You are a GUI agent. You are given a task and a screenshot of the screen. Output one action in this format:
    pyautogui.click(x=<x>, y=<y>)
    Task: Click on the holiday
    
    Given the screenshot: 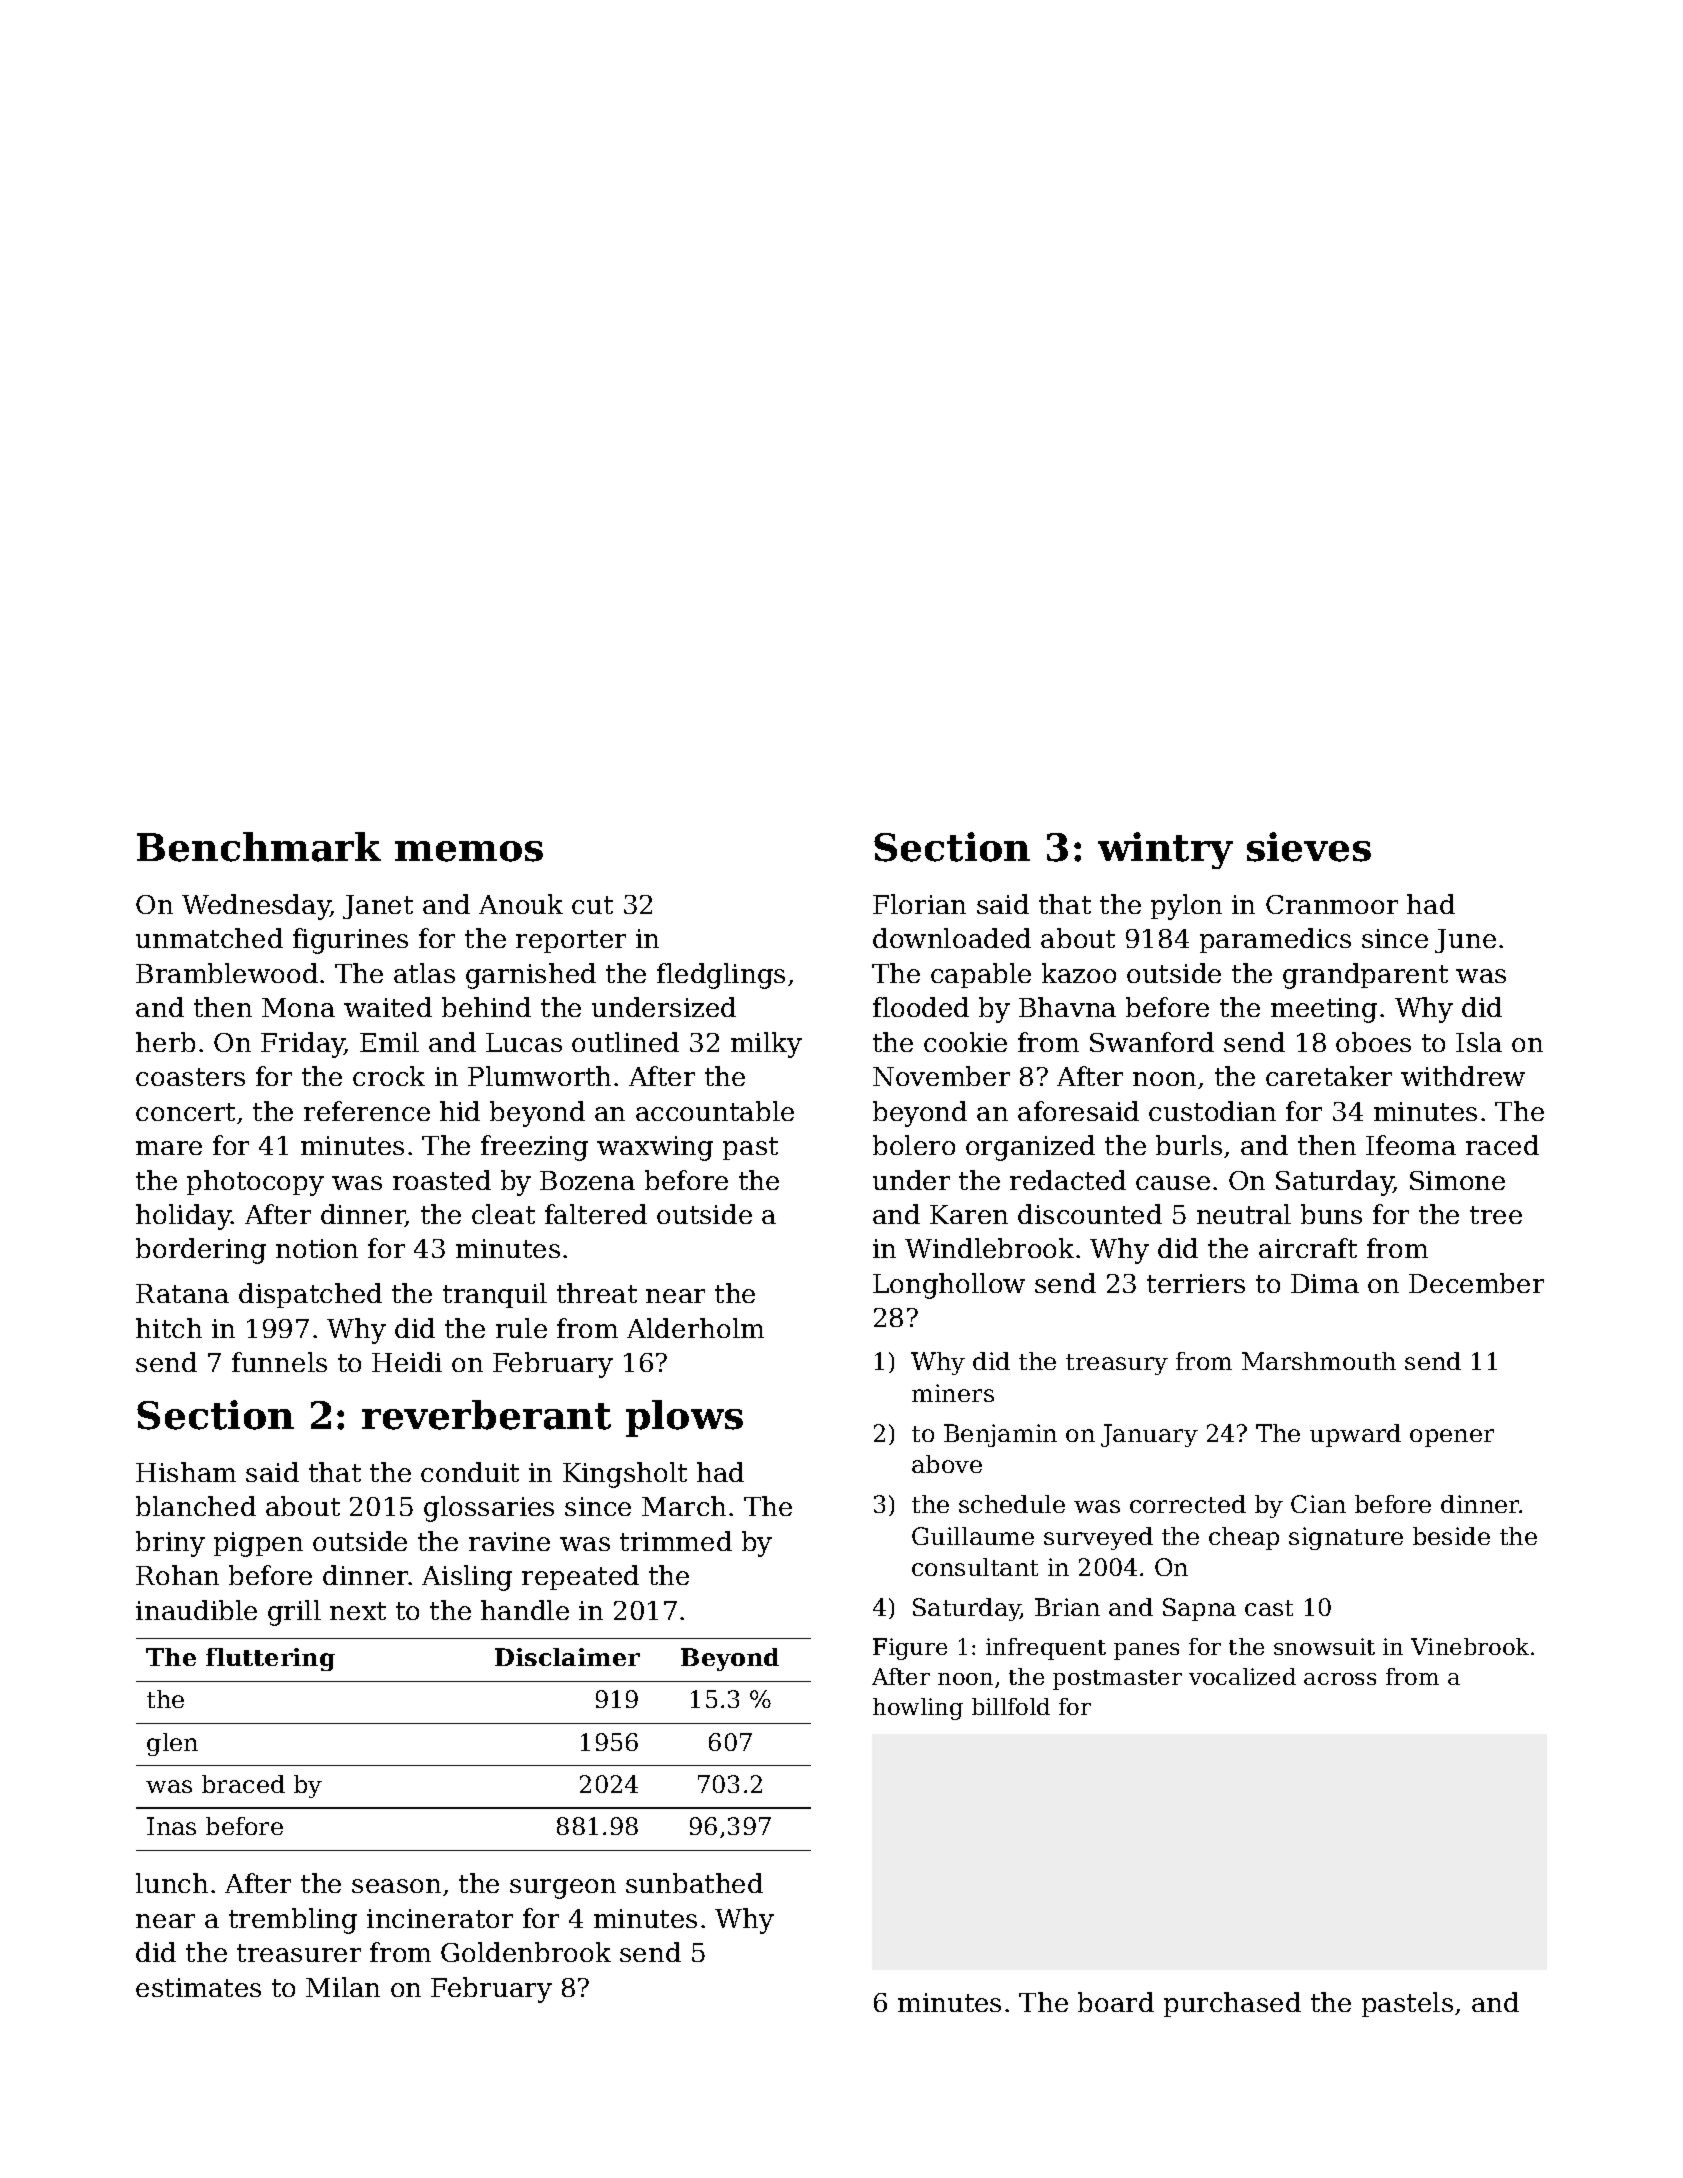 What is the action you would take?
    pyautogui.click(x=184, y=1217)
